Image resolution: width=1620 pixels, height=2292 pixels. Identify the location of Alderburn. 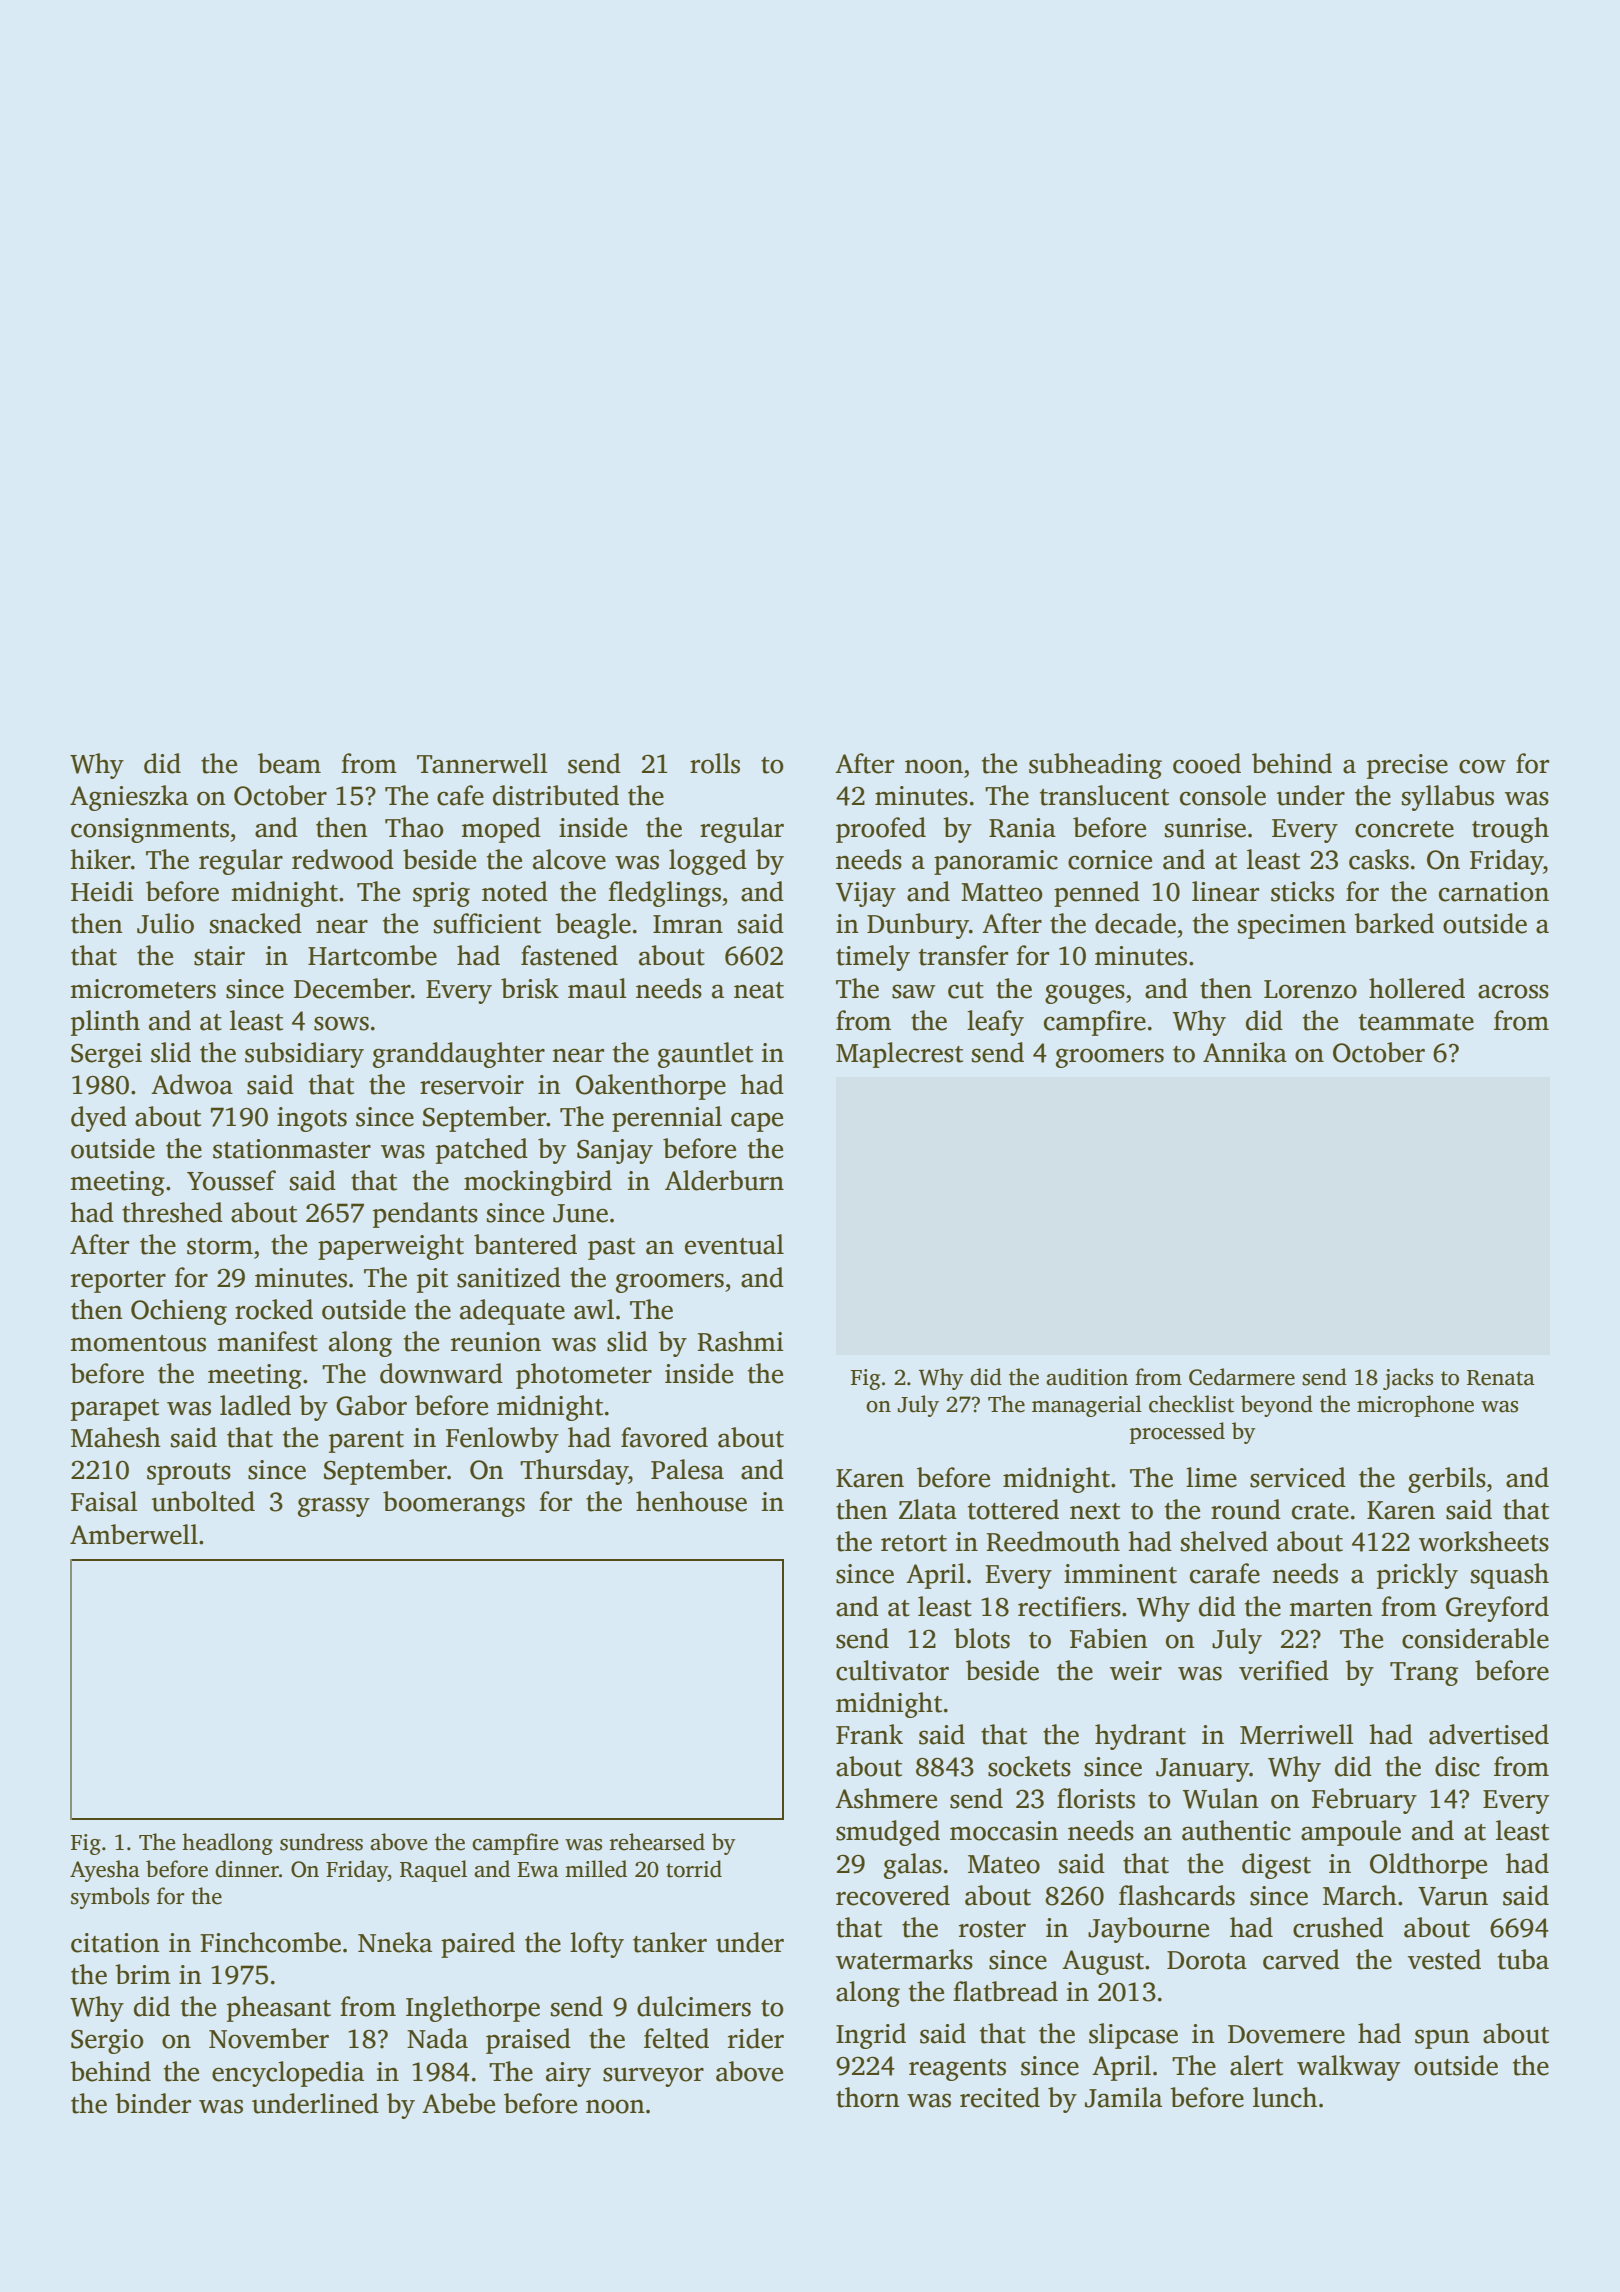
(724, 1180).
